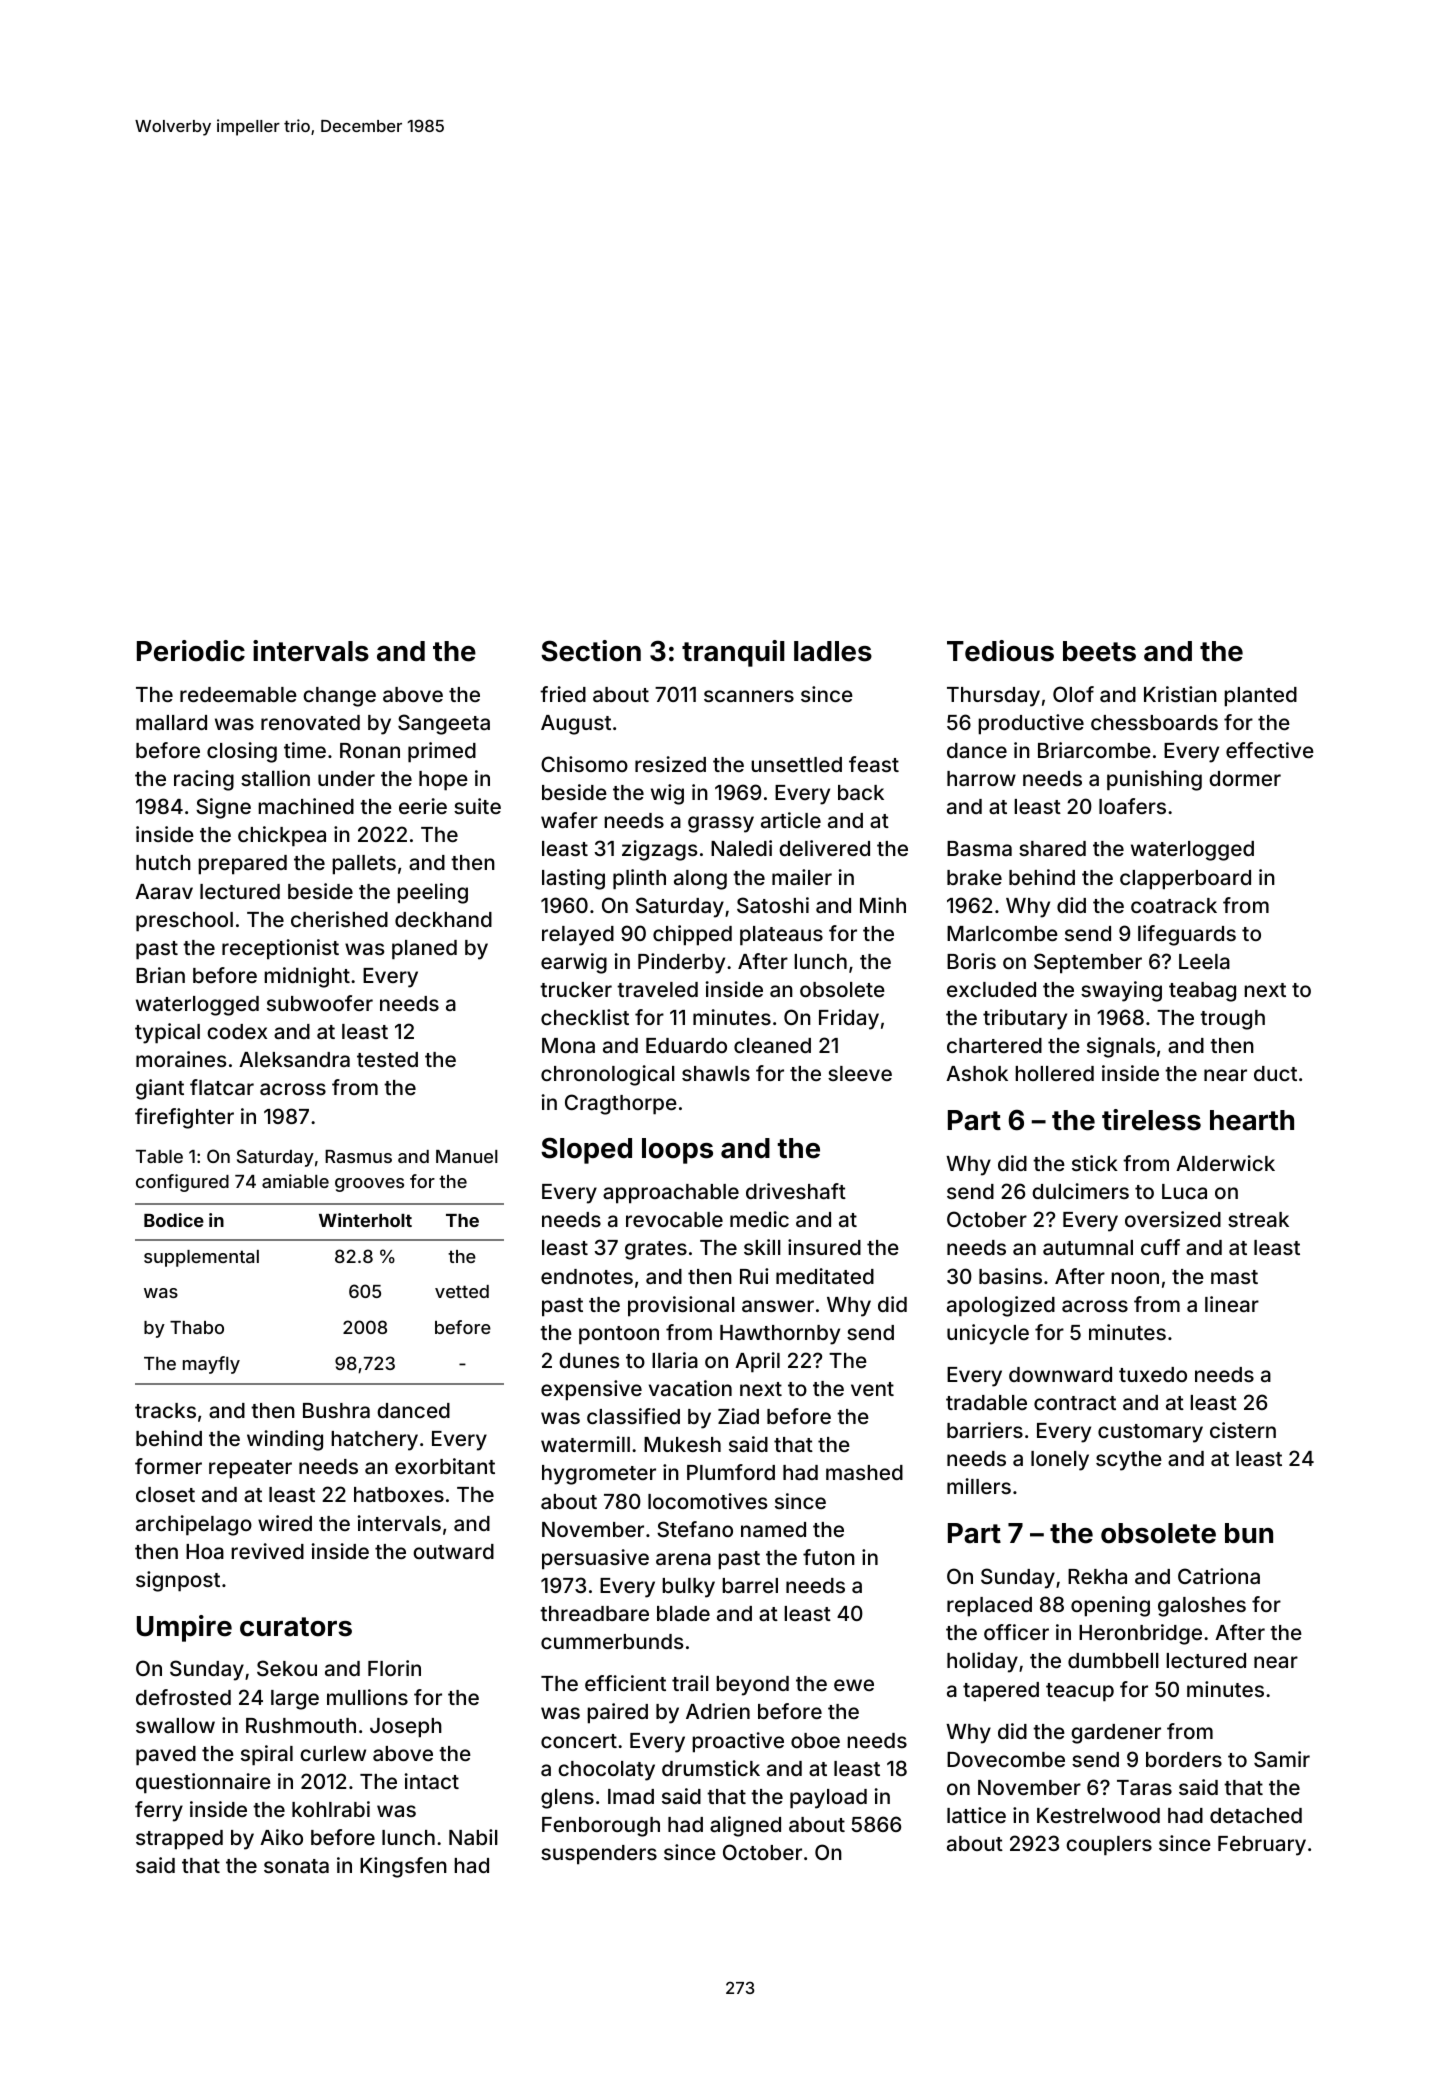 The width and height of the screenshot is (1450, 2100). What do you see at coordinates (183, 1697) in the screenshot?
I see `defrosted` at bounding box center [183, 1697].
